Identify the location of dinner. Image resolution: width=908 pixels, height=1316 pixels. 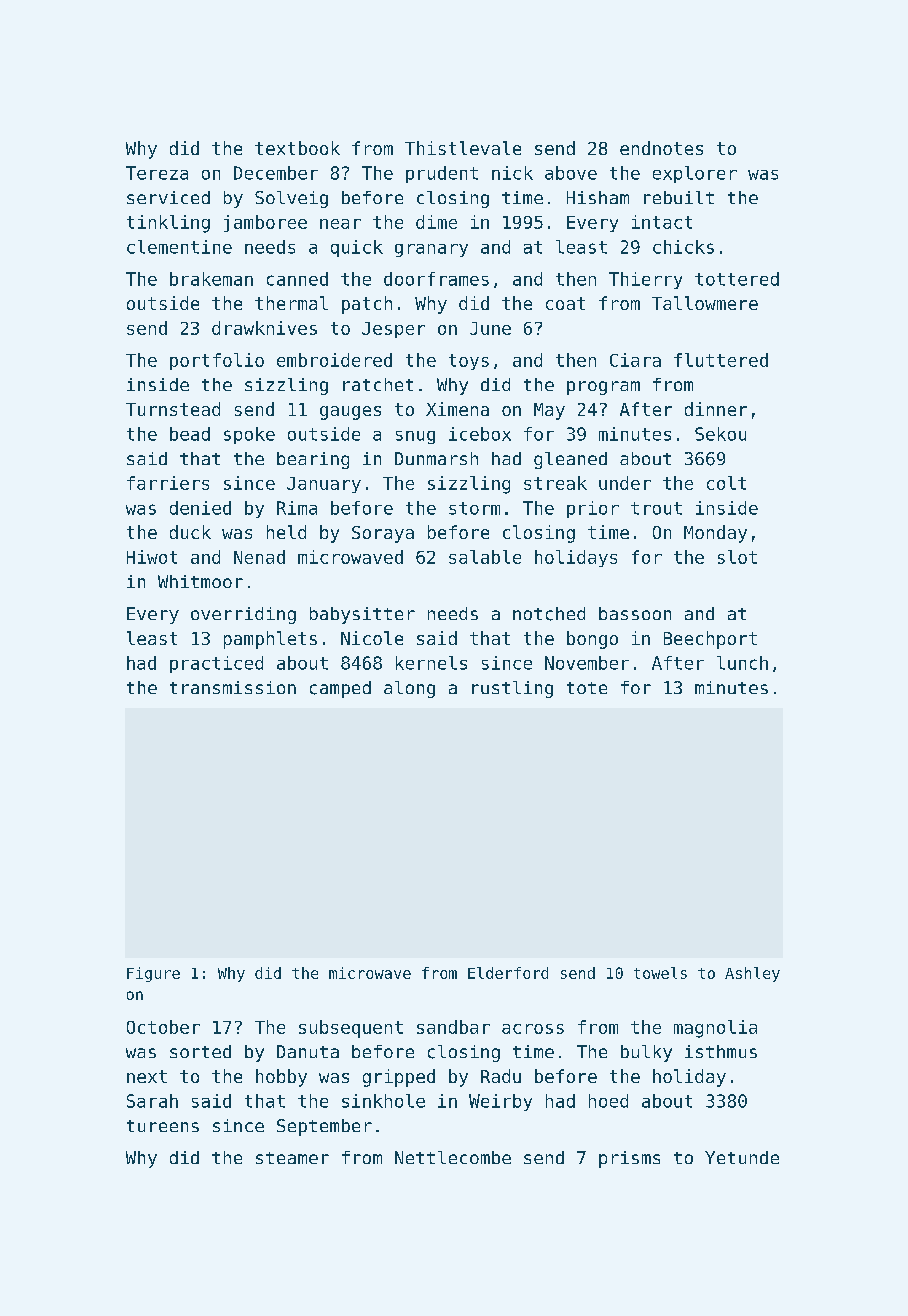
(716, 409).
